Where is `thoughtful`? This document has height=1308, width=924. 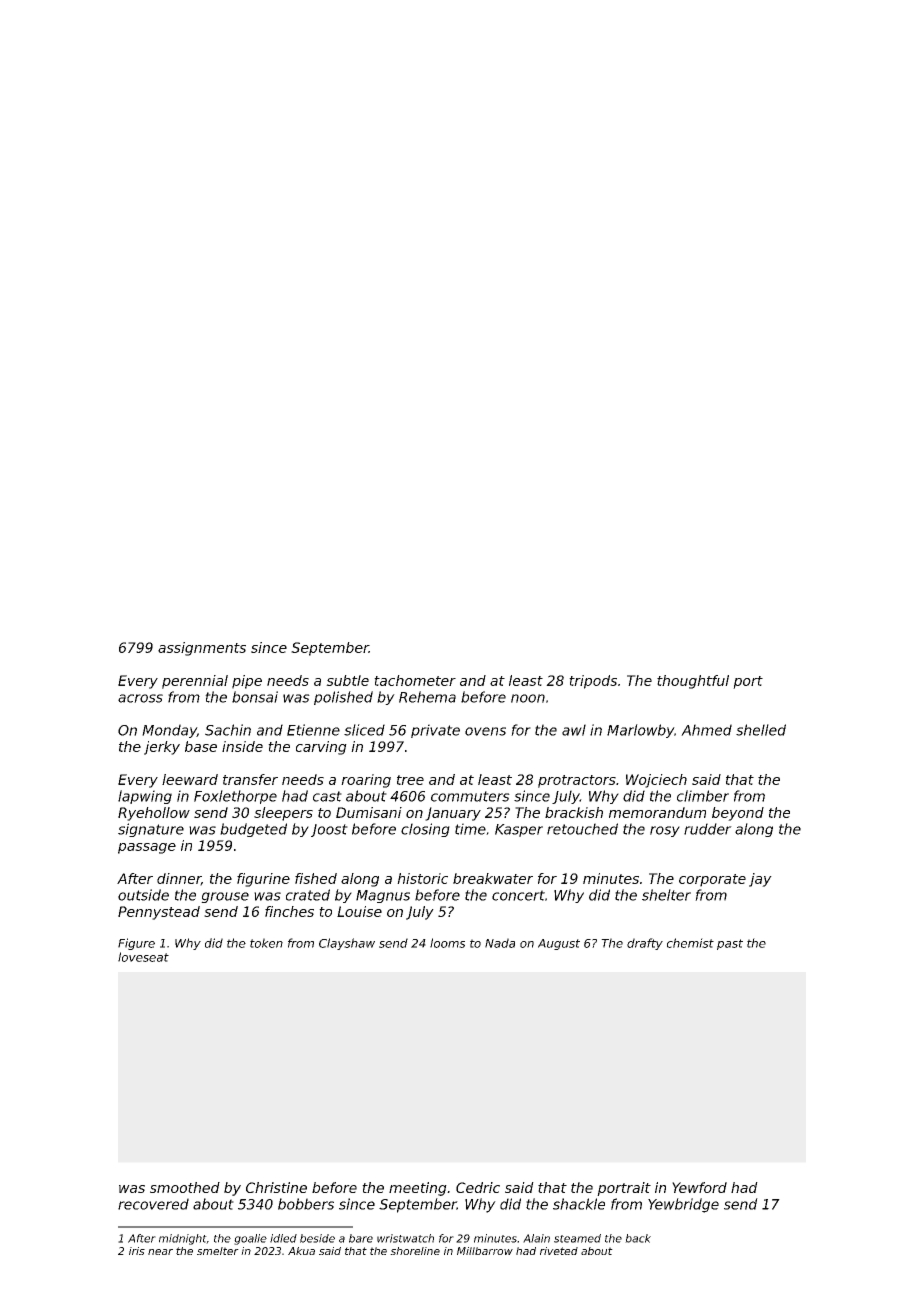
thoughtful is located at coordinates (693, 682).
